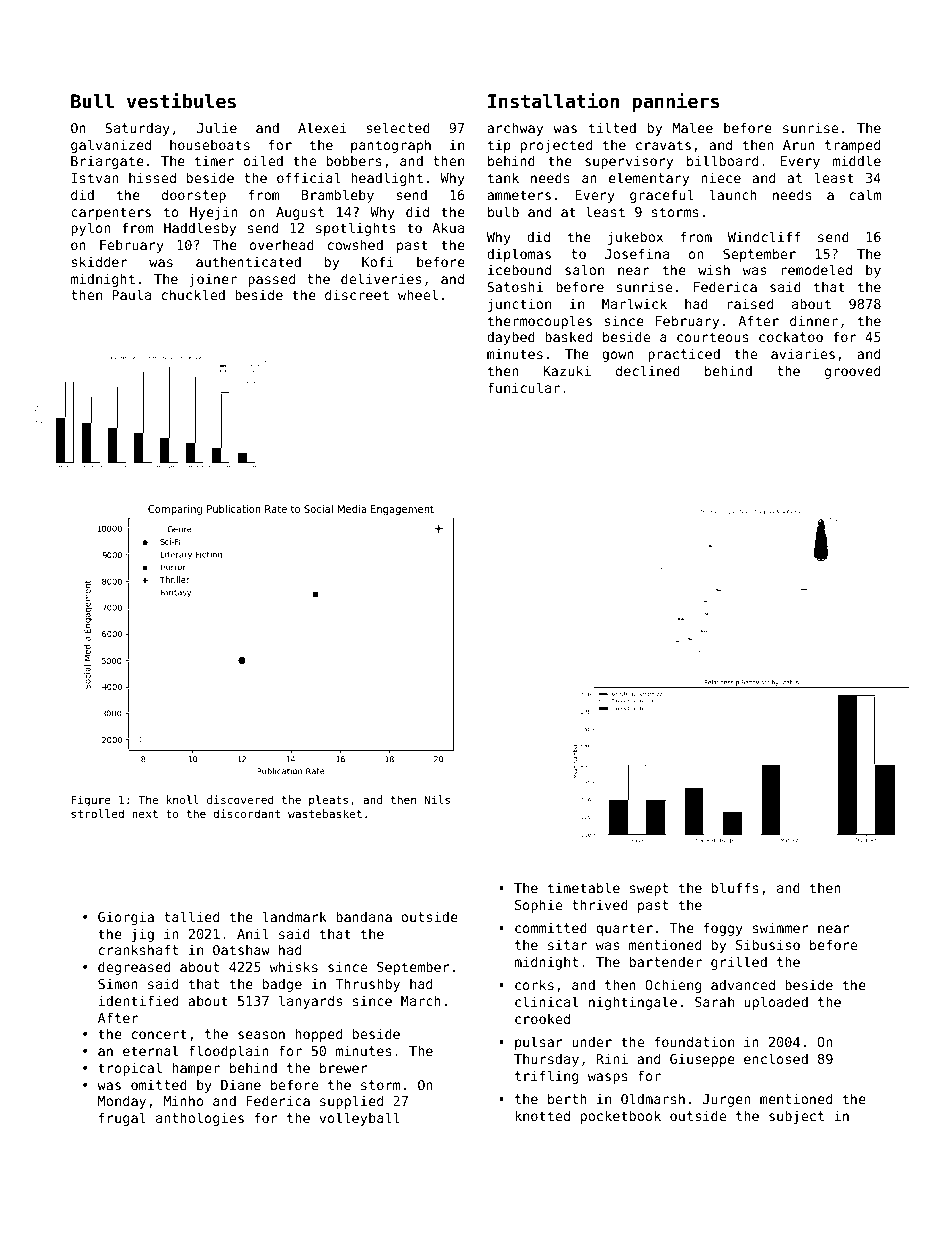  What do you see at coordinates (852, 146) in the document?
I see `tramped` at bounding box center [852, 146].
